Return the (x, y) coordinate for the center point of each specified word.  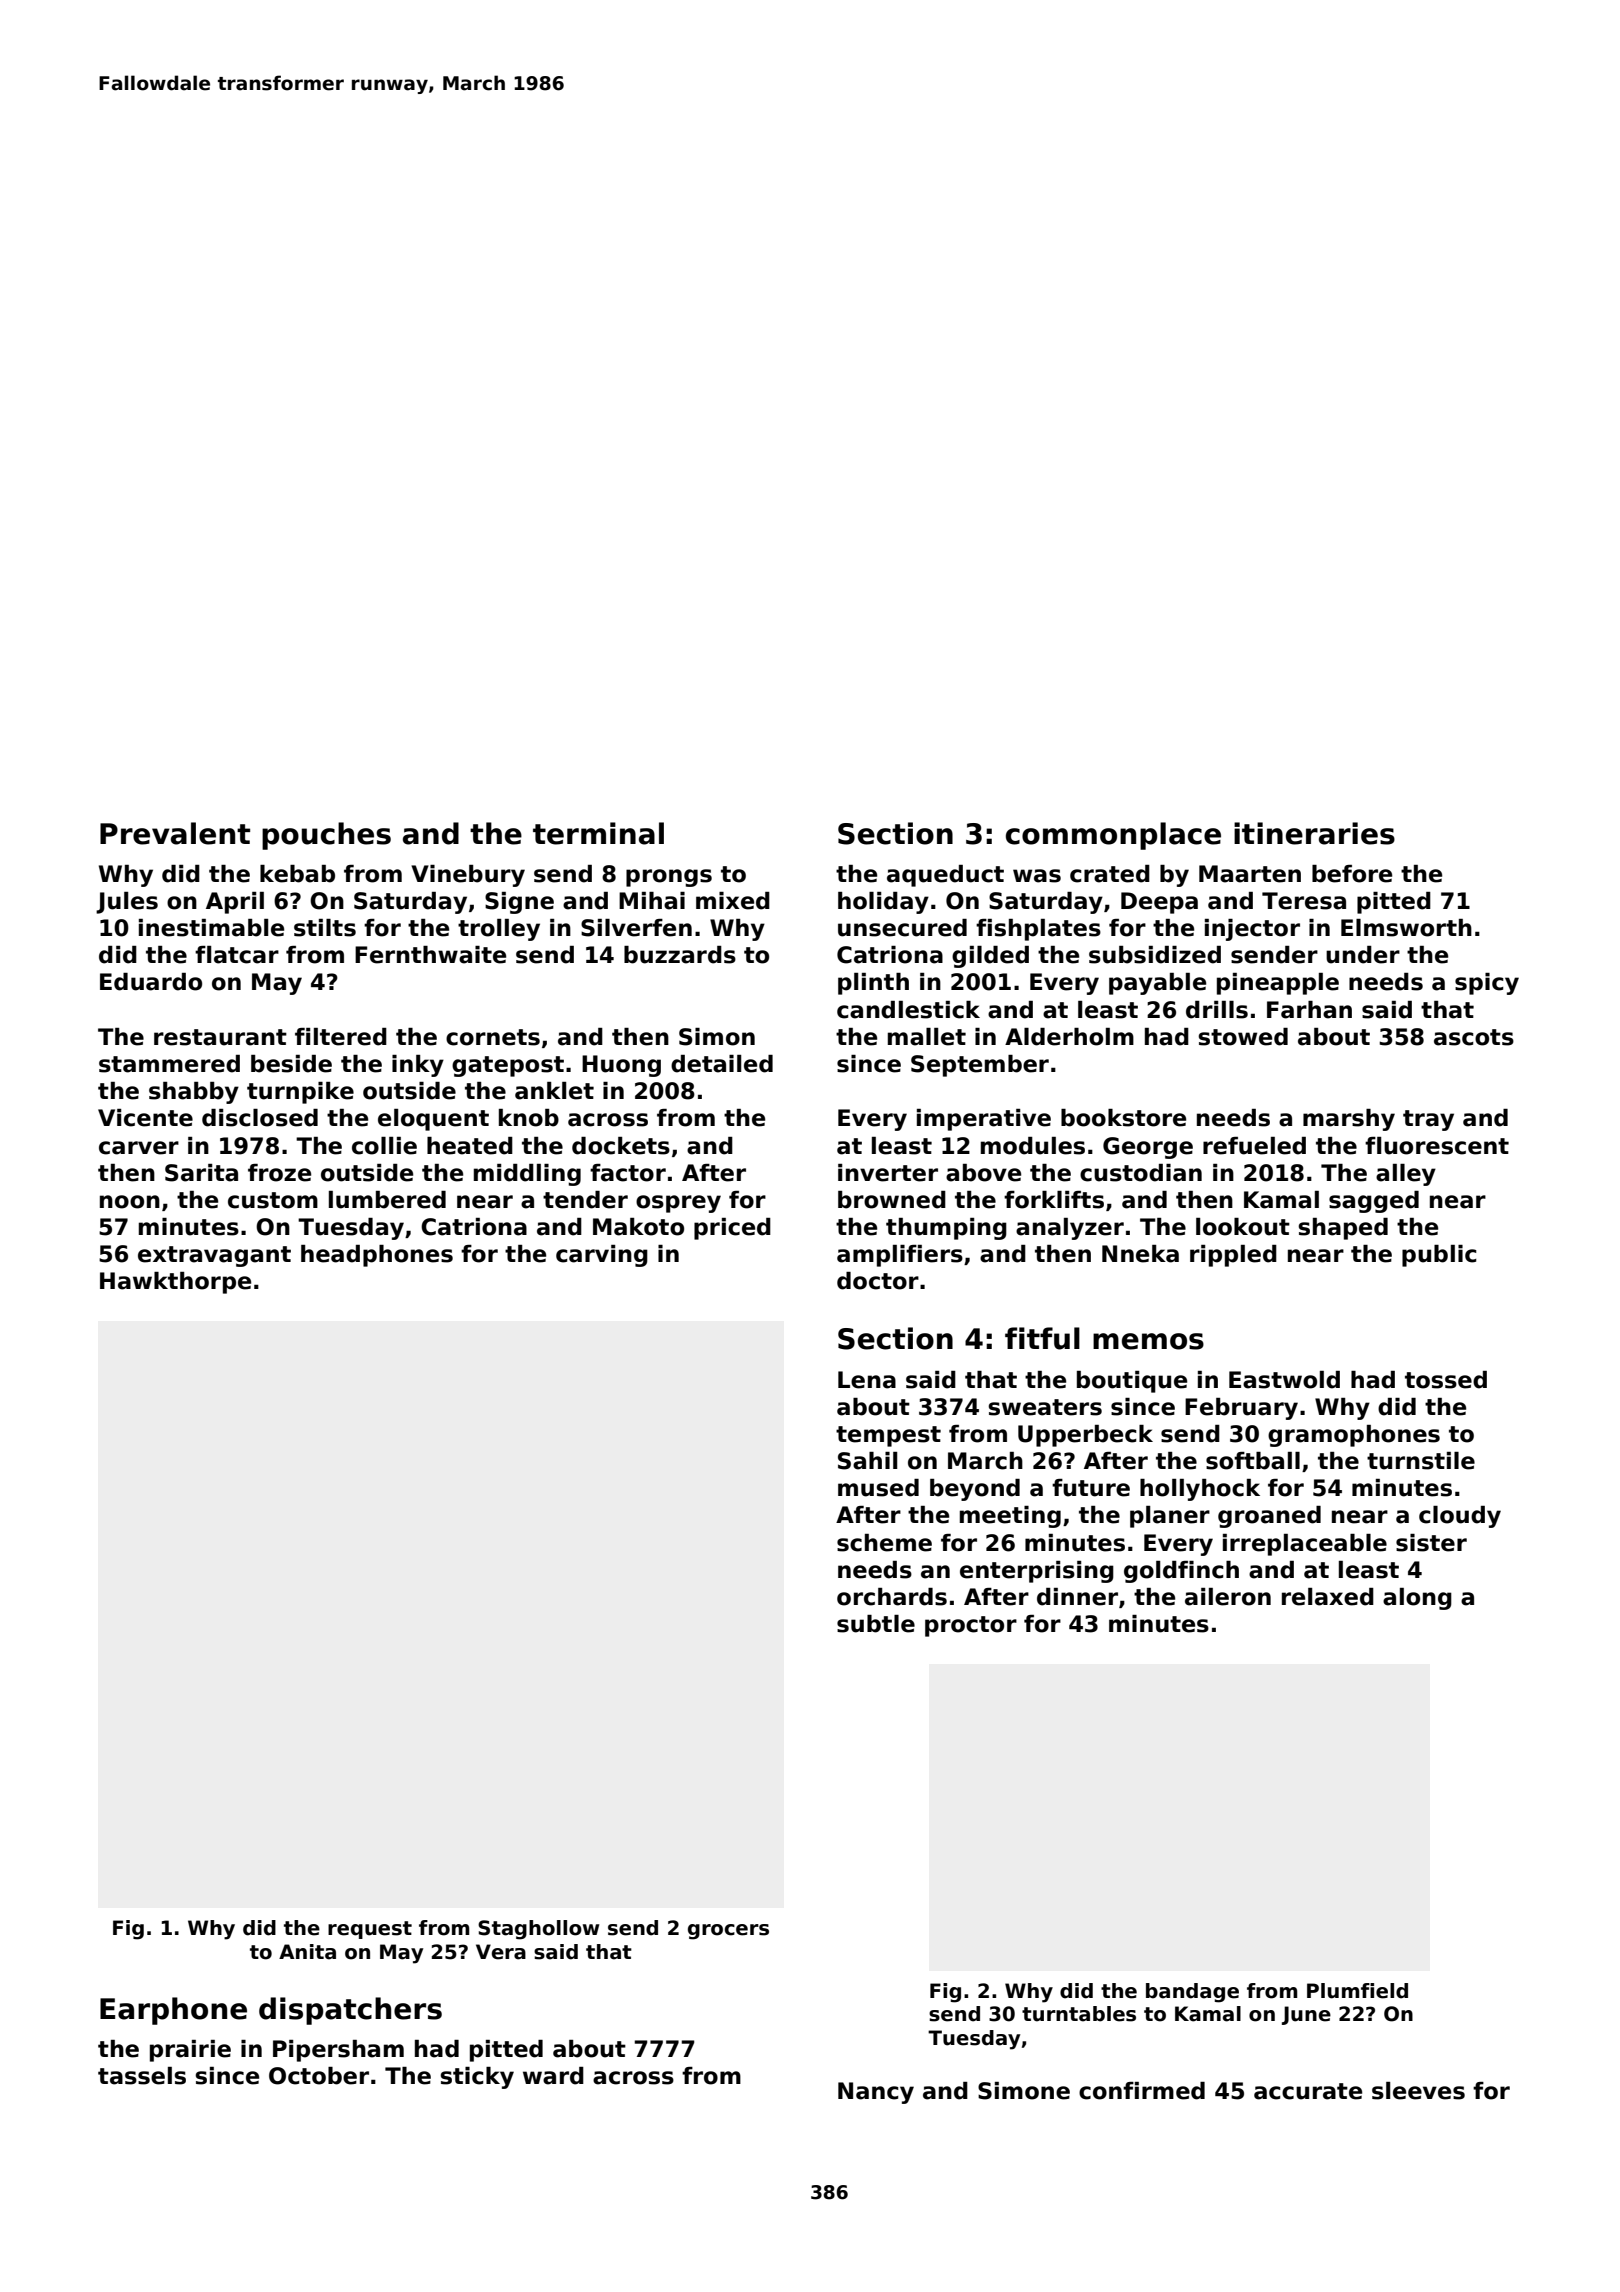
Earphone (173, 2011)
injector (1252, 930)
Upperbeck (1085, 1436)
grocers (728, 1932)
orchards (892, 1597)
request (370, 1930)
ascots (1474, 1037)
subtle (876, 1624)
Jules (127, 903)
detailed (722, 1064)
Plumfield (1357, 1991)
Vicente (145, 1118)
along (1417, 1599)
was (1037, 876)
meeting (1010, 1517)
